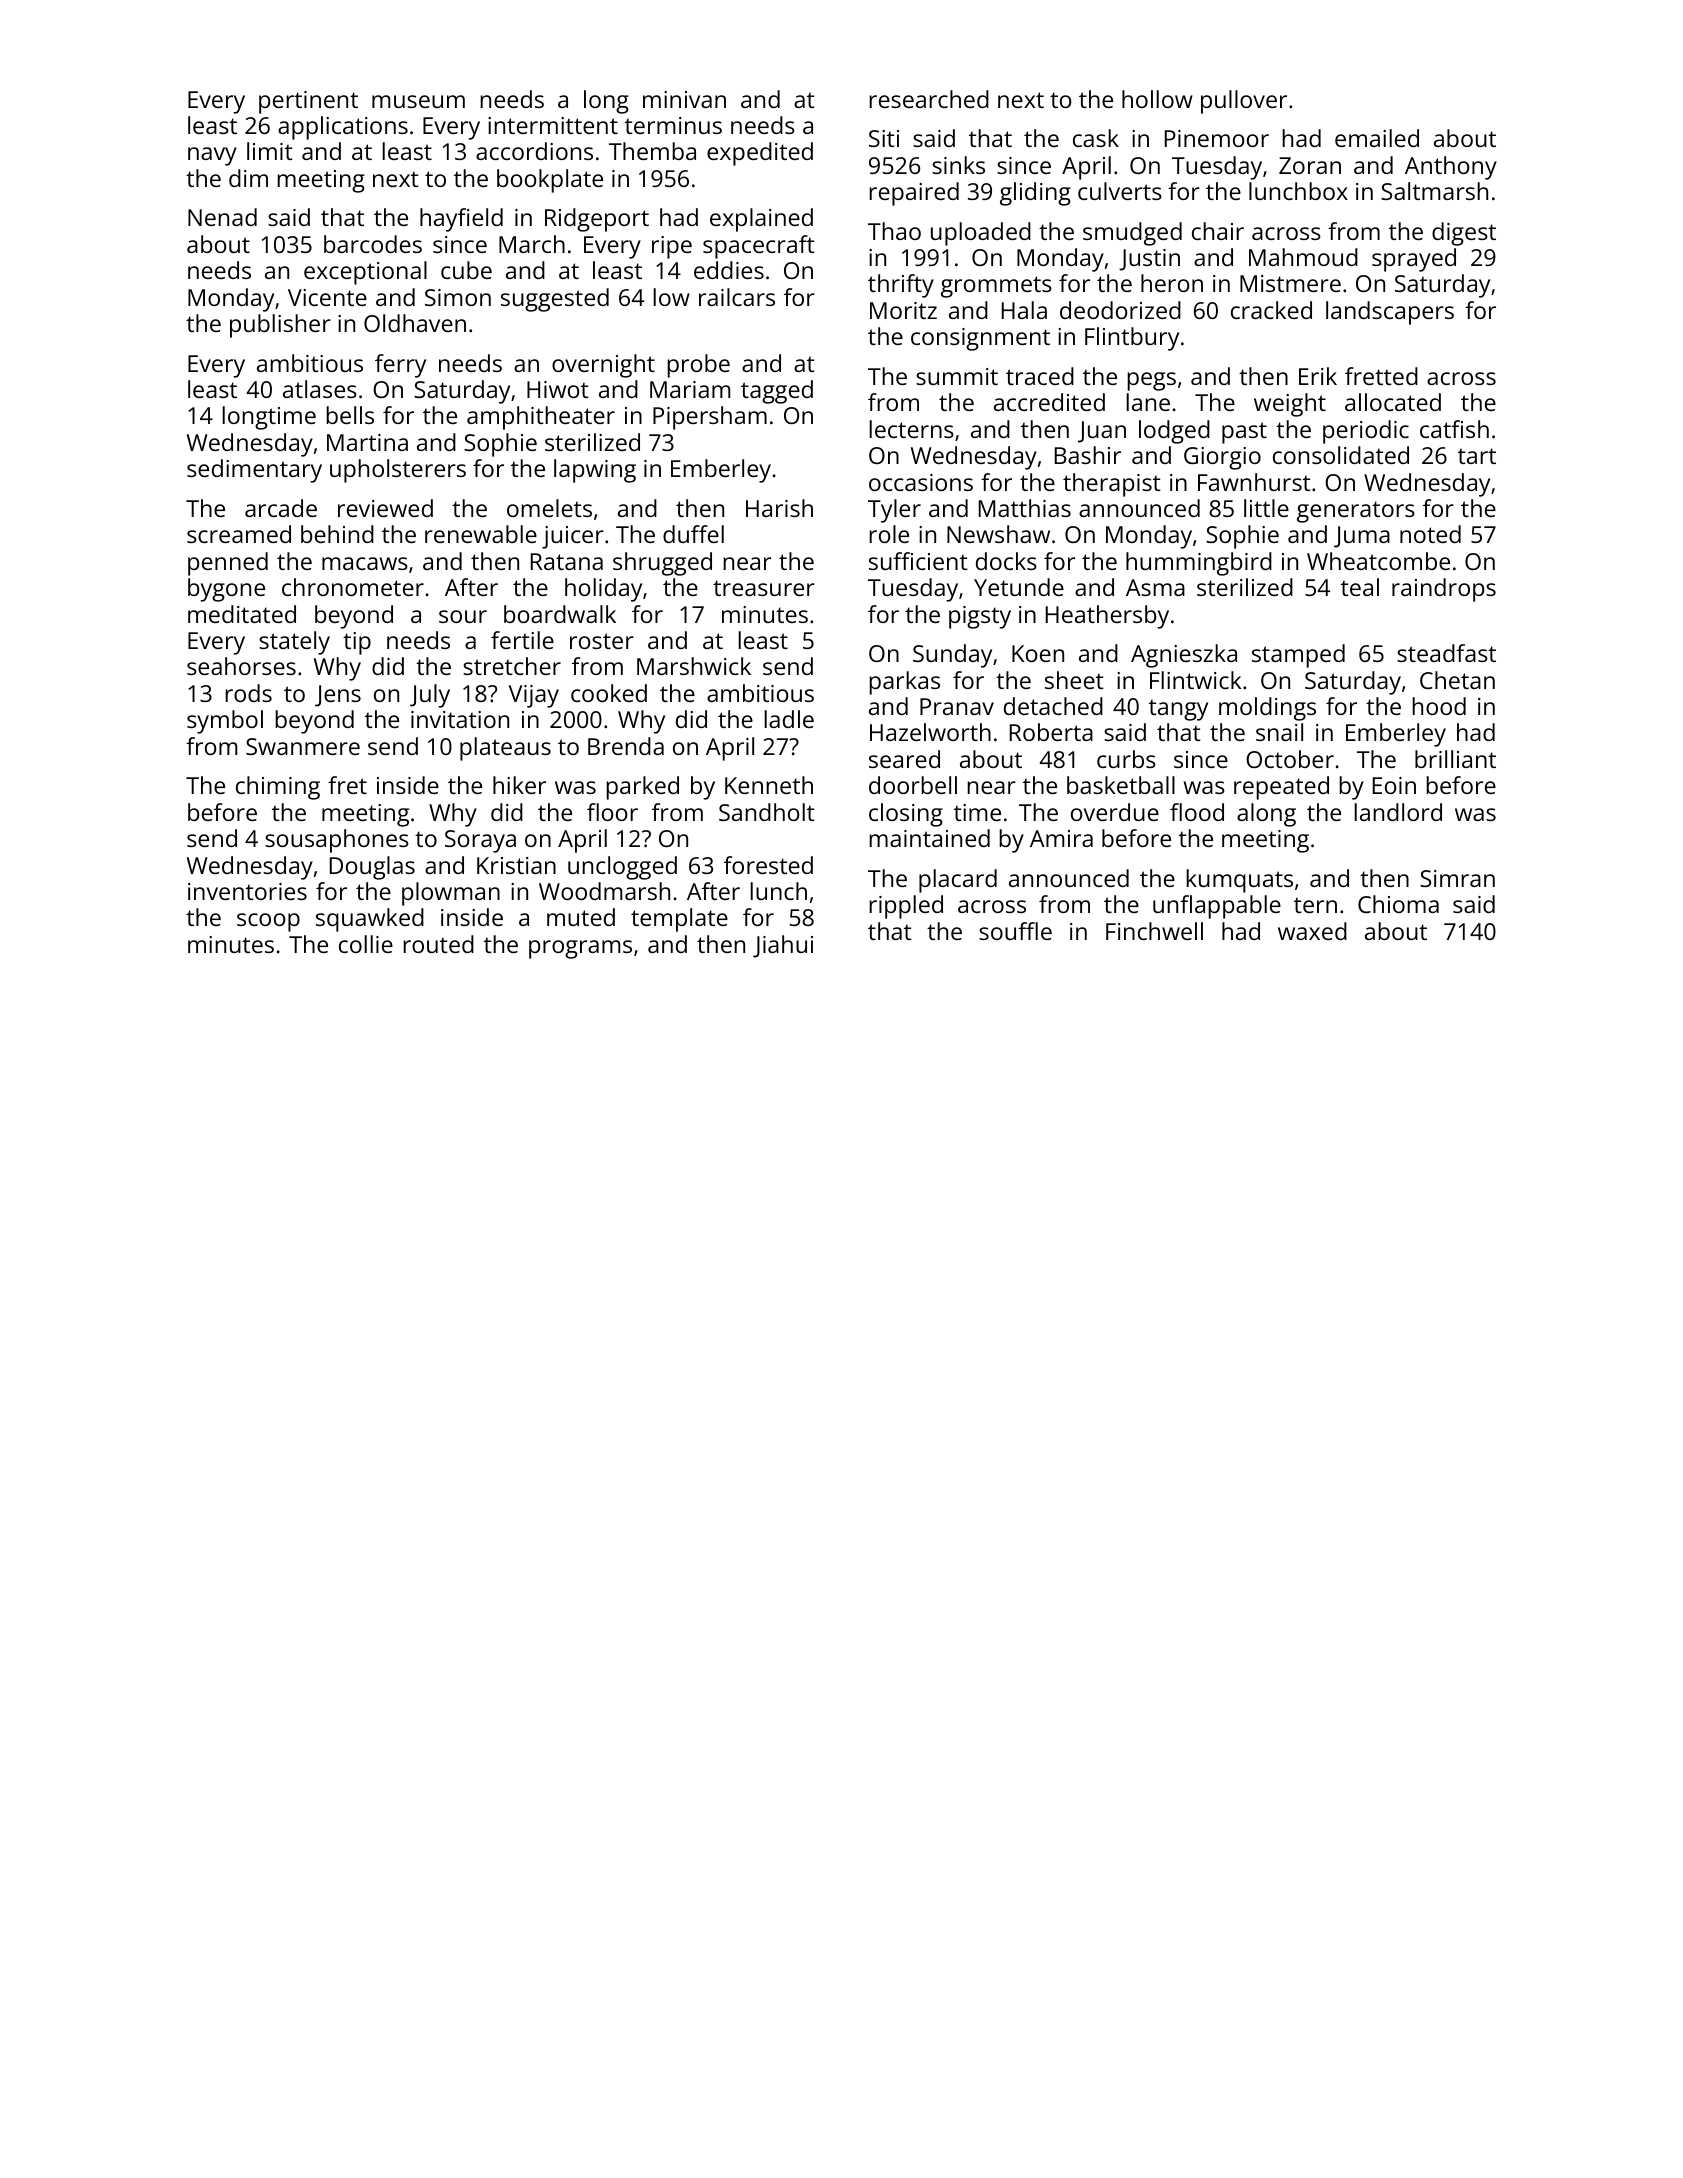 The image size is (1683, 2178). I want to click on collie, so click(366, 944).
